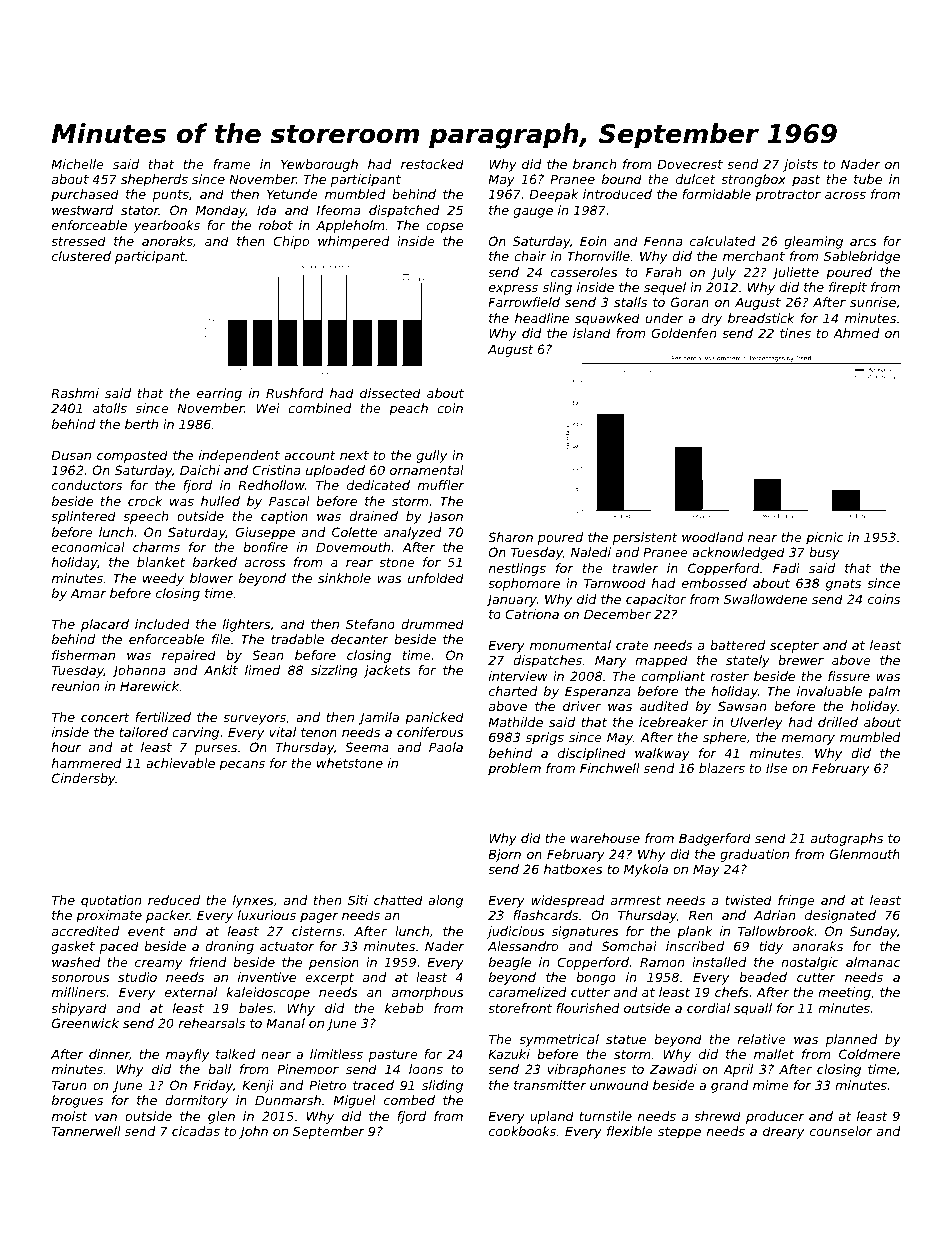 The width and height of the image is (952, 1233). Describe the element at coordinates (510, 537) in the image. I see `Sharon` at that location.
